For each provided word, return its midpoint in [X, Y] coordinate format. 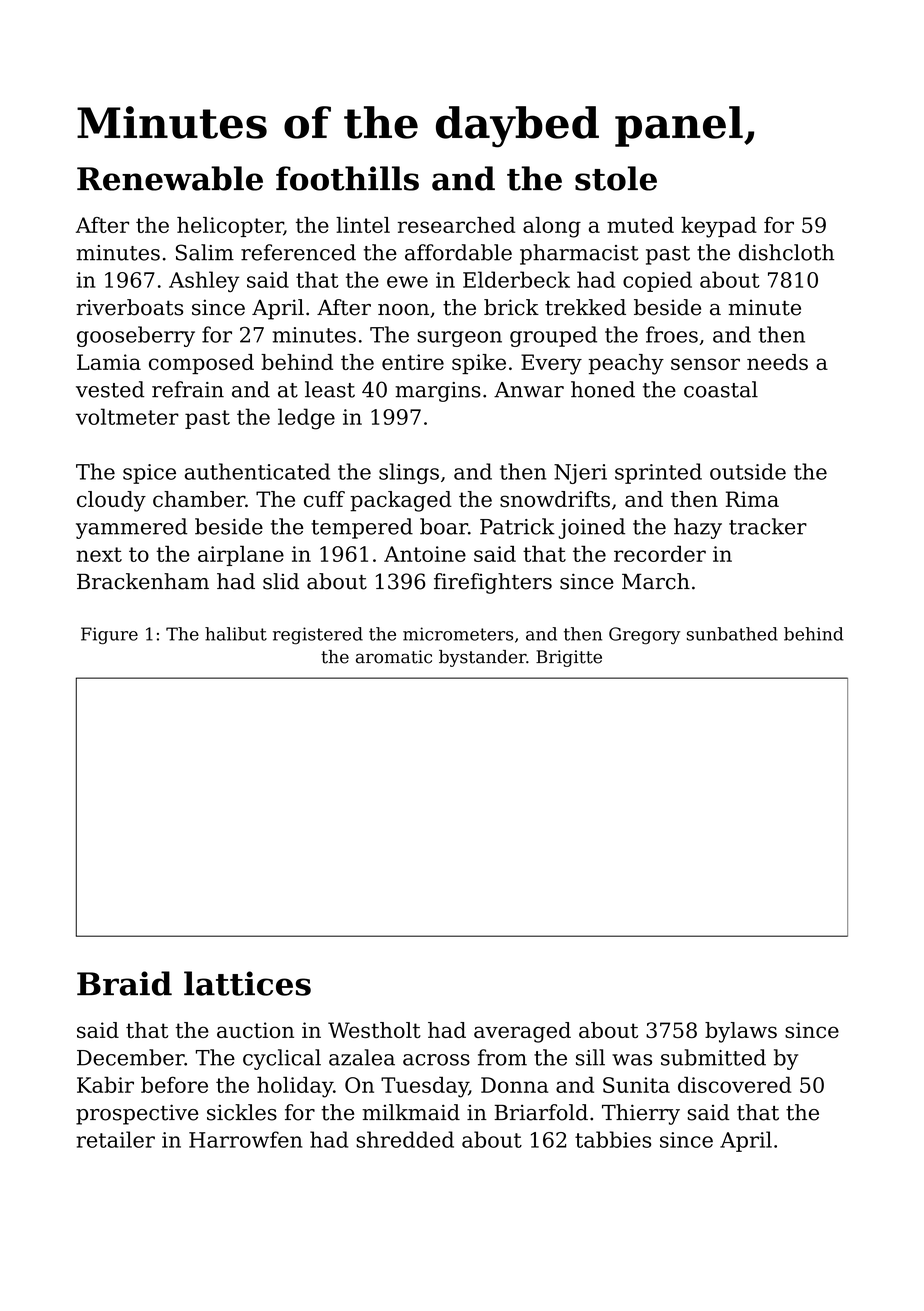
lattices [247, 983]
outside [748, 471]
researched [456, 225]
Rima [752, 499]
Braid [124, 983]
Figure [109, 636]
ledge [306, 419]
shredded [405, 1139]
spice [149, 474]
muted [640, 225]
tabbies [613, 1139]
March [656, 581]
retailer [115, 1139]
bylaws [741, 1032]
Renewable [170, 178]
